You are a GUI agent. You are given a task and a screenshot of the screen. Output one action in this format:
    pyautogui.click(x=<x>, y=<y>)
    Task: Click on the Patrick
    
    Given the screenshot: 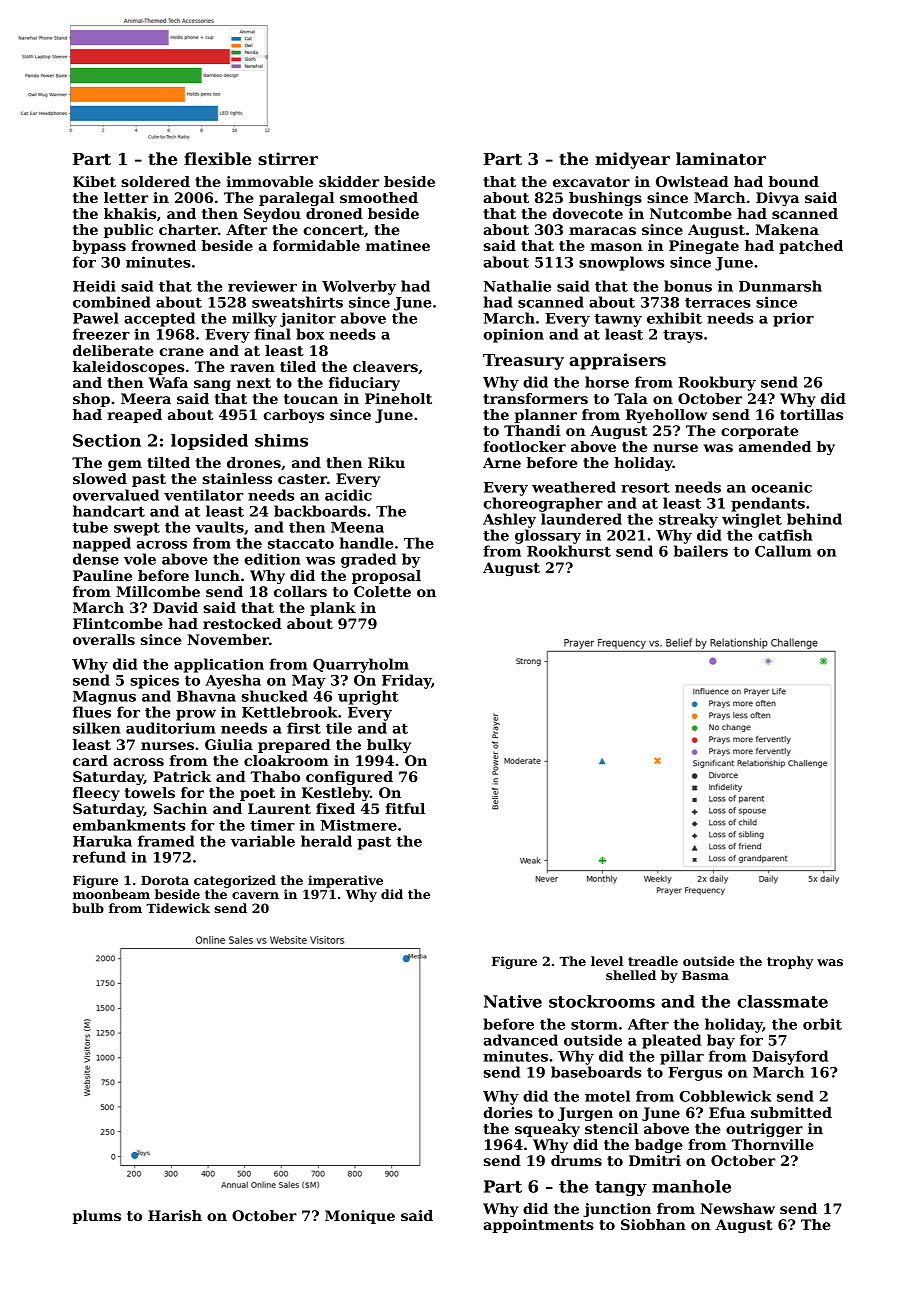 What is the action you would take?
    pyautogui.click(x=182, y=776)
